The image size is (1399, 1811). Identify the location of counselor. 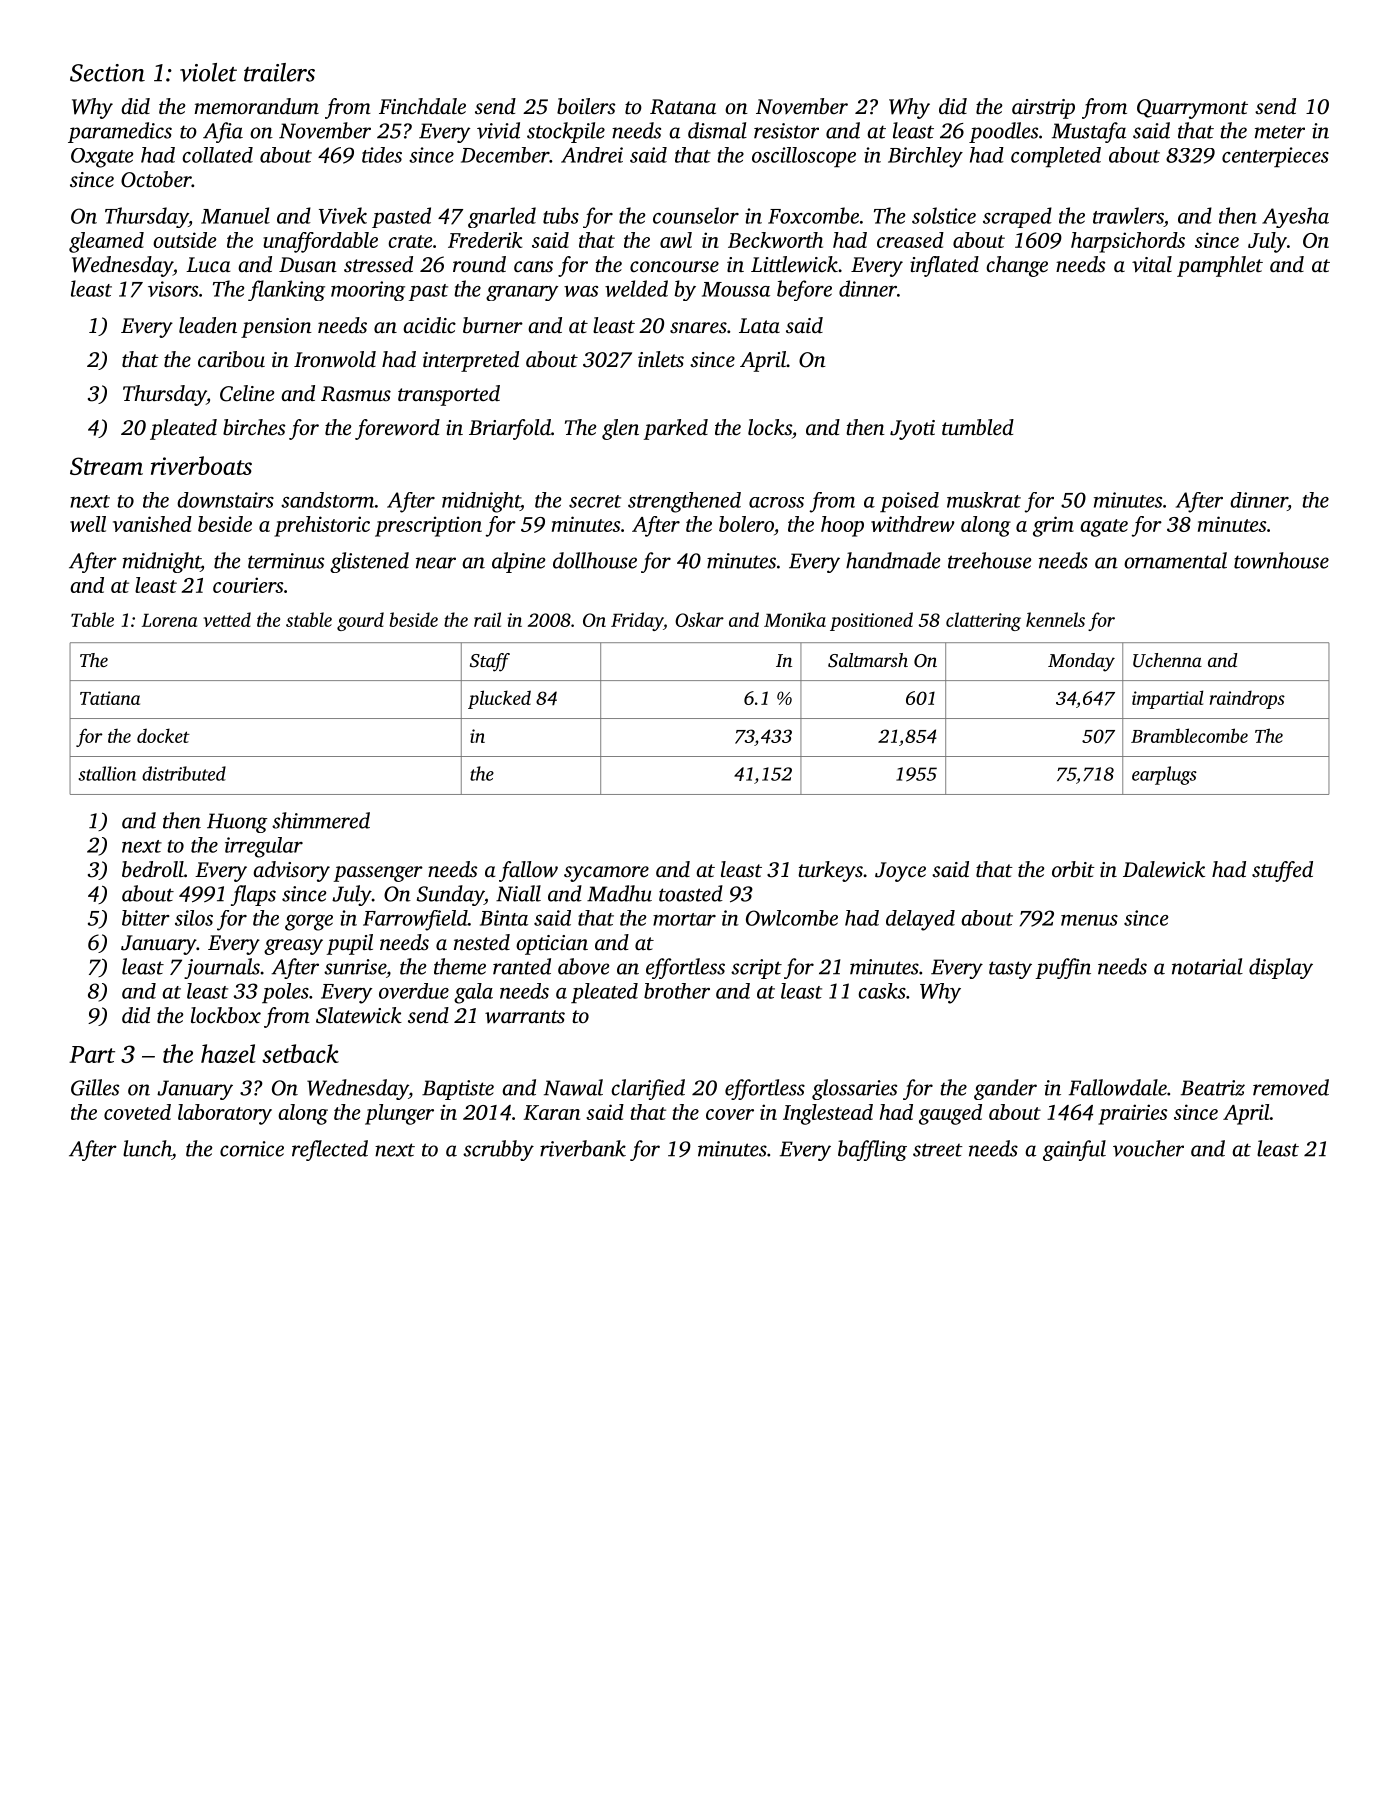
(696, 215).
